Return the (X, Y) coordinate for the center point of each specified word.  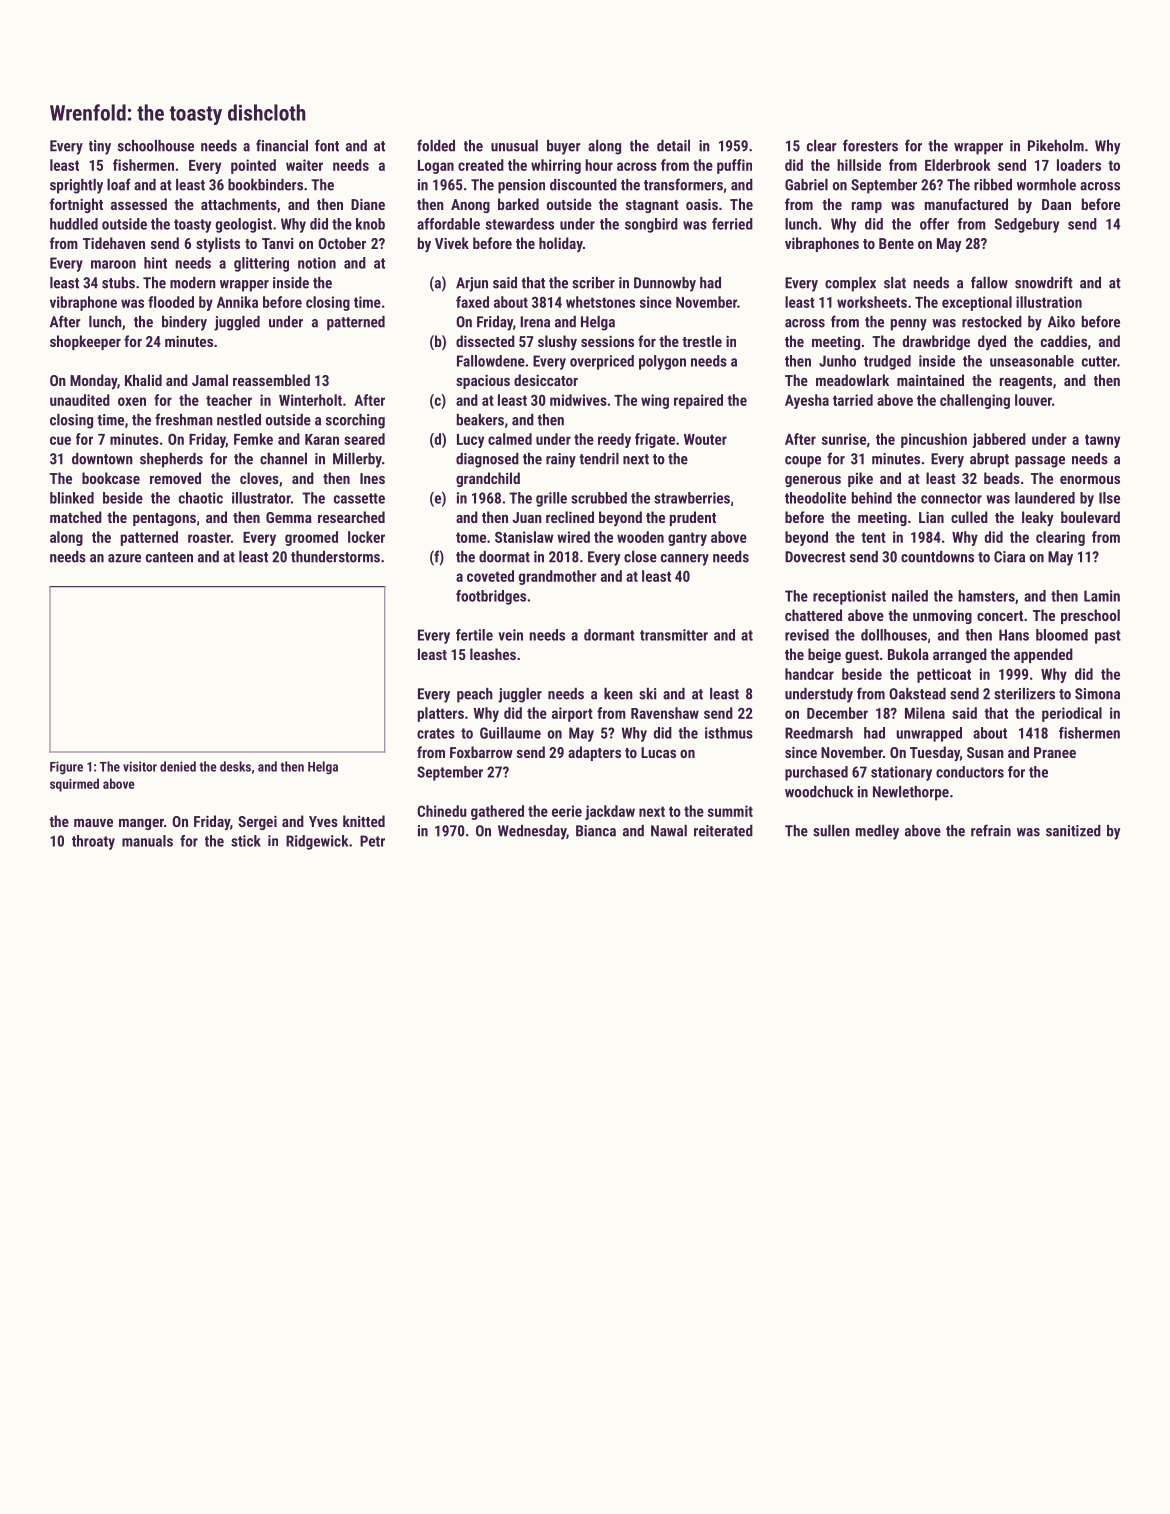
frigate (655, 440)
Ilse (1109, 498)
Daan (1056, 204)
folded (436, 145)
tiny (100, 147)
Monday (93, 381)
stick (246, 841)
